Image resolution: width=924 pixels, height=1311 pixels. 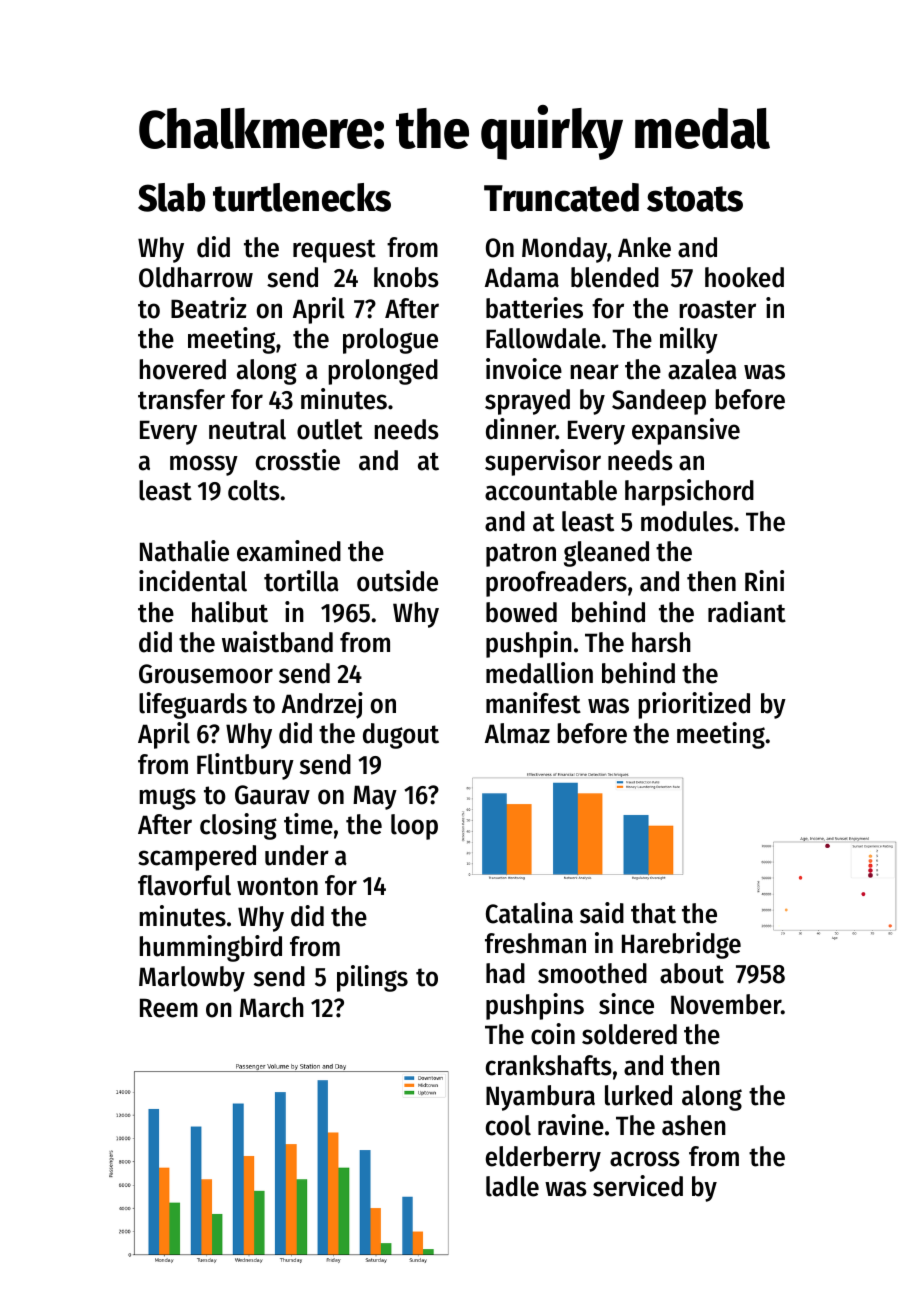 I want to click on Gaurav, so click(x=272, y=795).
